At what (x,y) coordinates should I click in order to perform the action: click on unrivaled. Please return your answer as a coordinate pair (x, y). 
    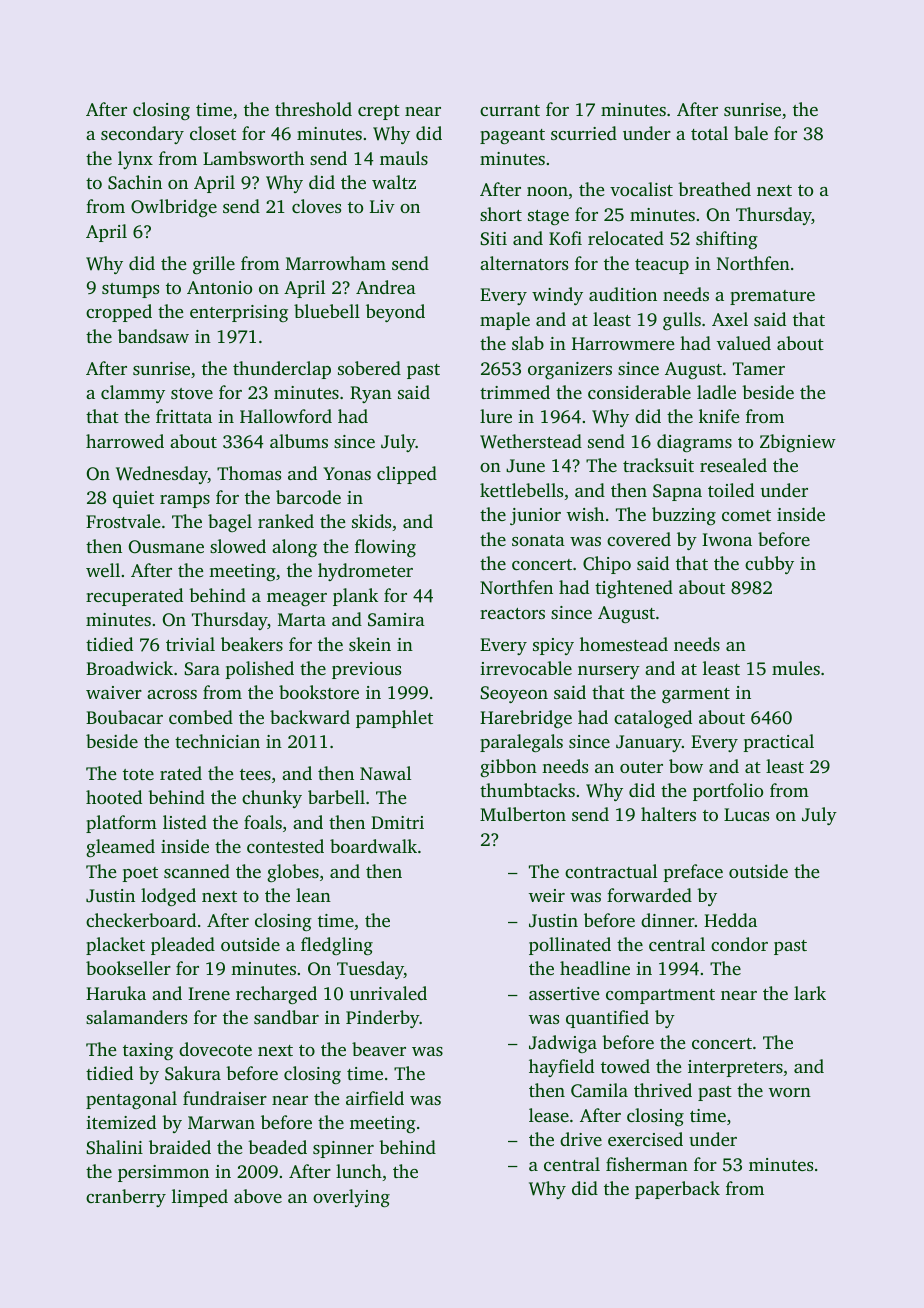
    Looking at the image, I should click on (388, 993).
